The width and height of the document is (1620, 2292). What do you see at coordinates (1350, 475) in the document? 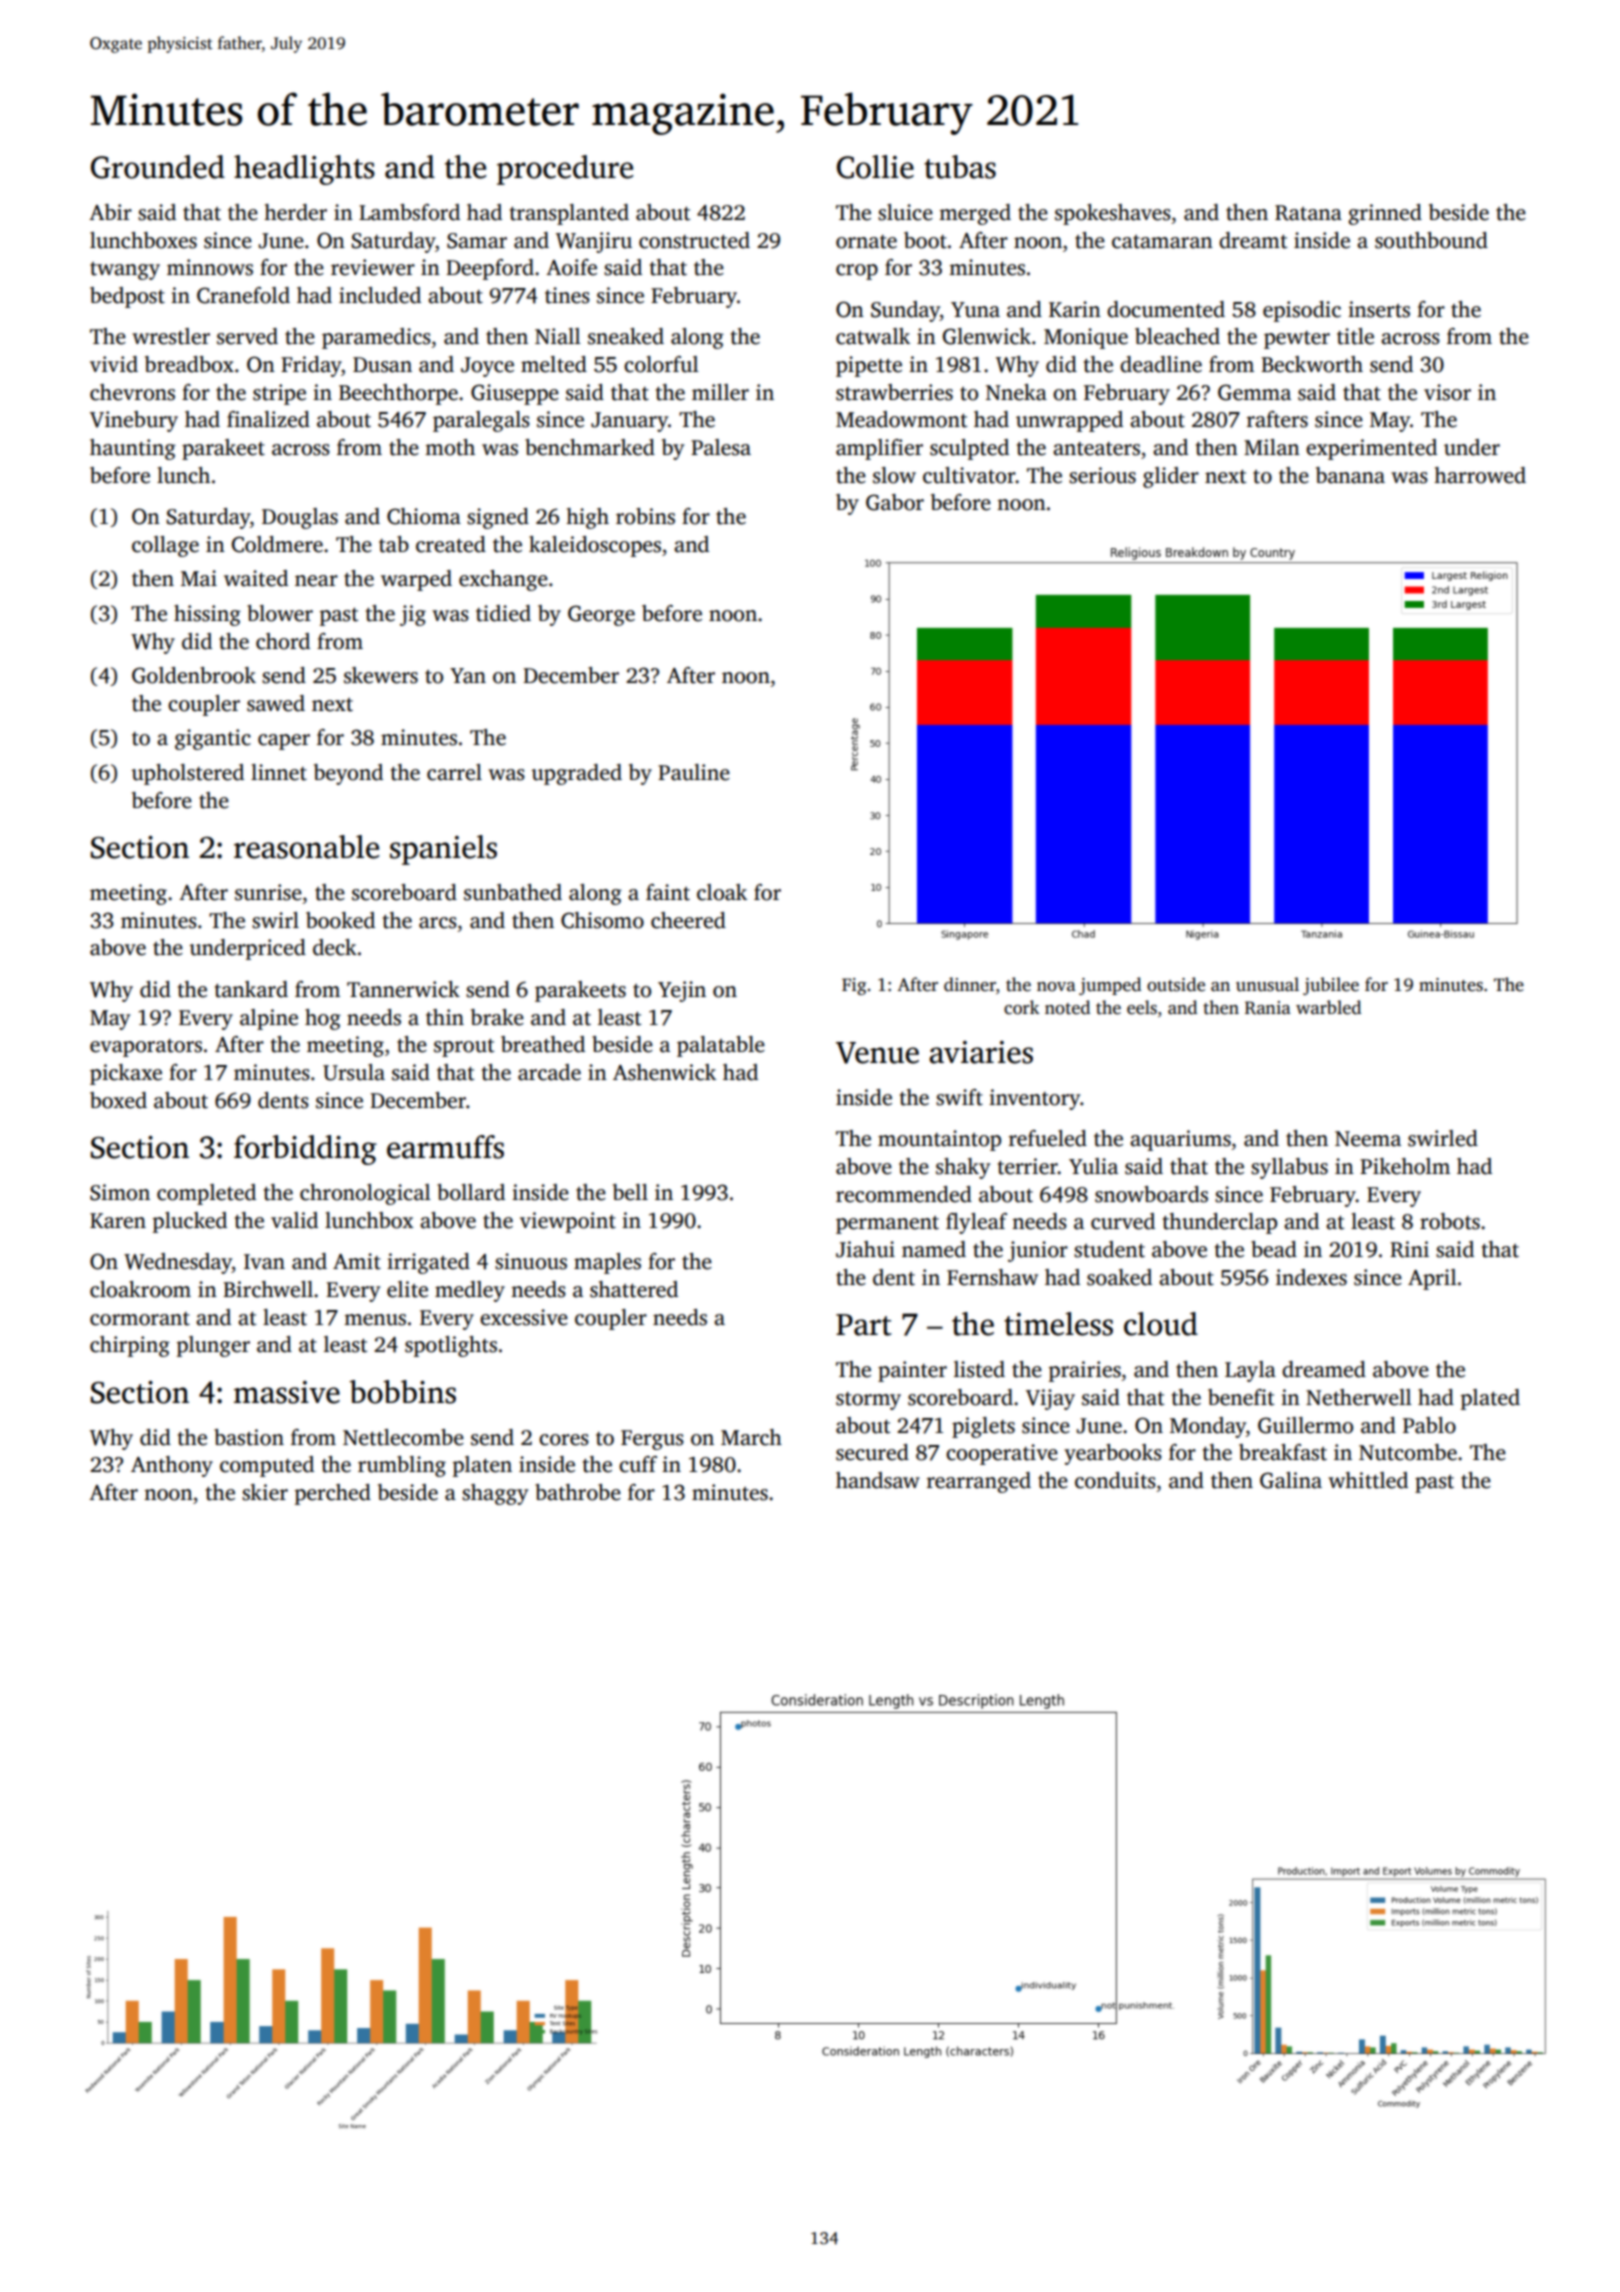
I see `banana` at bounding box center [1350, 475].
